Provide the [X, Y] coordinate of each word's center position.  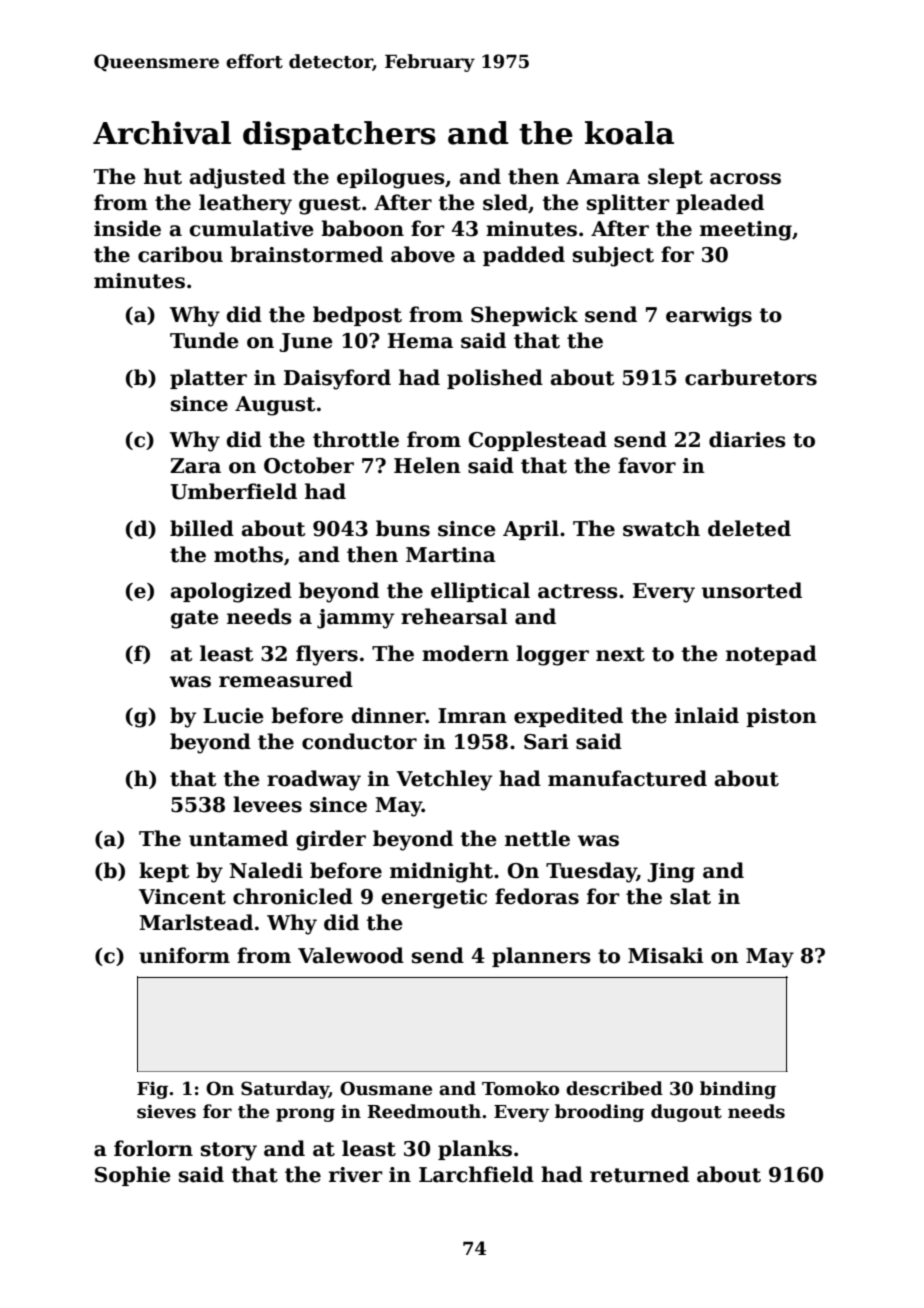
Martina [451, 555]
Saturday [285, 1090]
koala [629, 133]
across [745, 179]
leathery [245, 204]
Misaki [666, 955]
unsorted [752, 590]
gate [194, 619]
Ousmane [386, 1088]
